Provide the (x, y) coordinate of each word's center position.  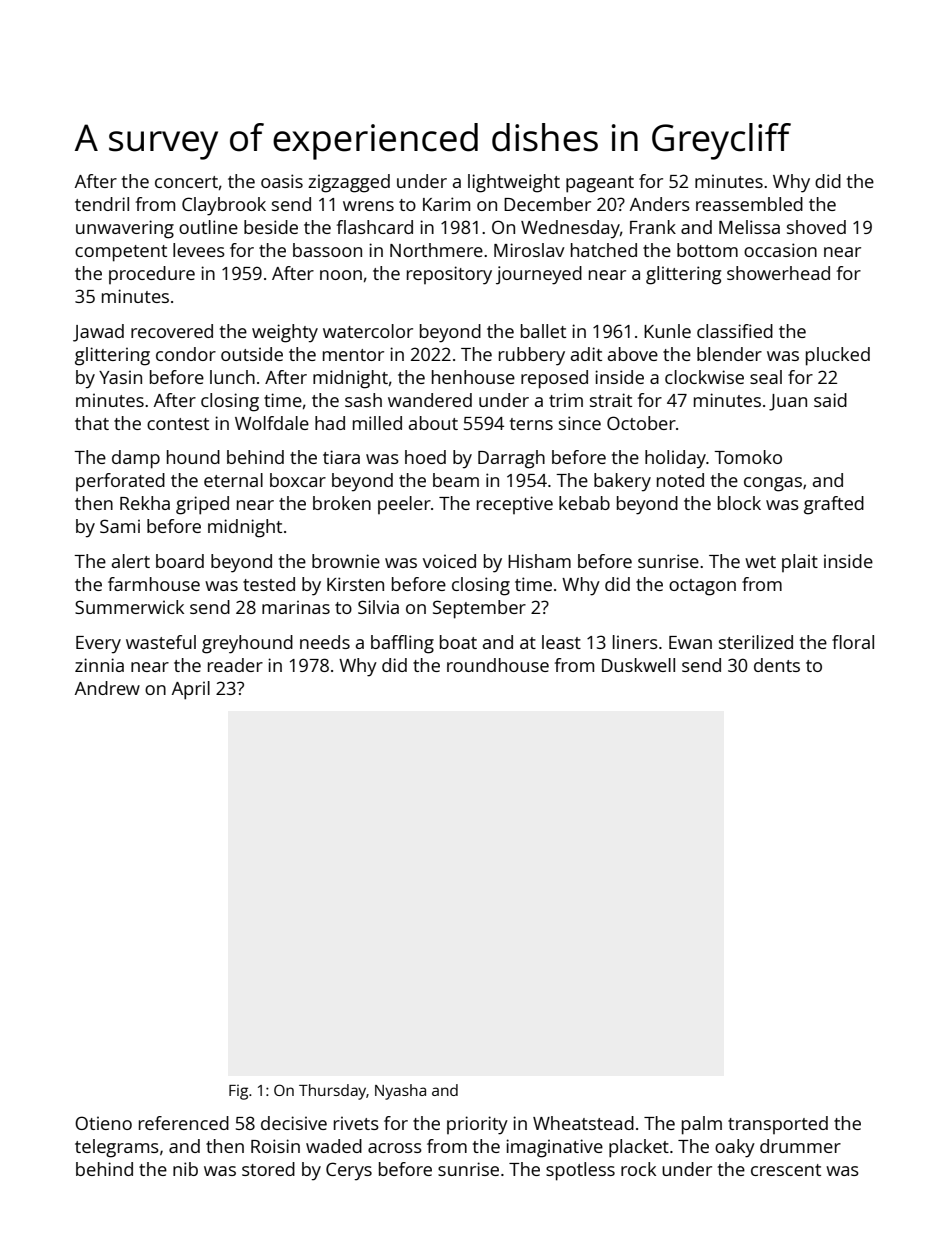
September (479, 609)
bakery (622, 482)
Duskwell (638, 665)
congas (773, 484)
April (191, 690)
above (633, 354)
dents (777, 665)
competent (121, 253)
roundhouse (498, 665)
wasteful (161, 642)
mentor (353, 355)
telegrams (117, 1148)
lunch (232, 377)
